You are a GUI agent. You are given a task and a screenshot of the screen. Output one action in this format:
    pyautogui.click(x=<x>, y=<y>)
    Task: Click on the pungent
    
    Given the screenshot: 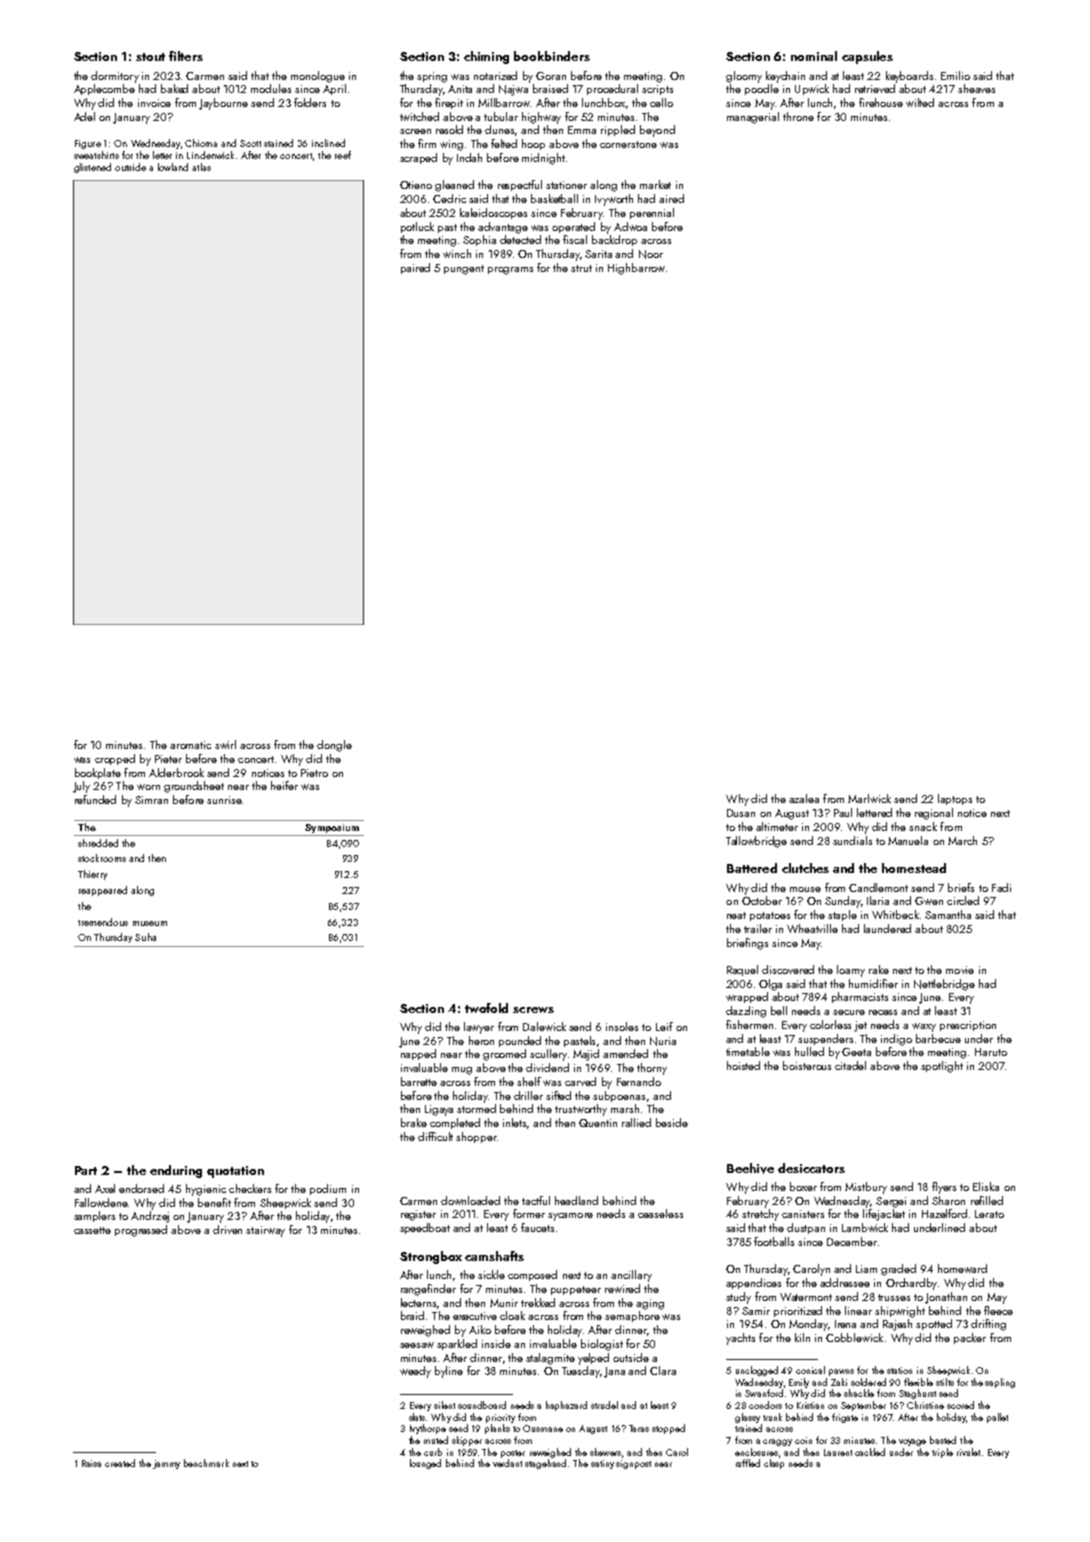 What is the action you would take?
    pyautogui.click(x=464, y=270)
